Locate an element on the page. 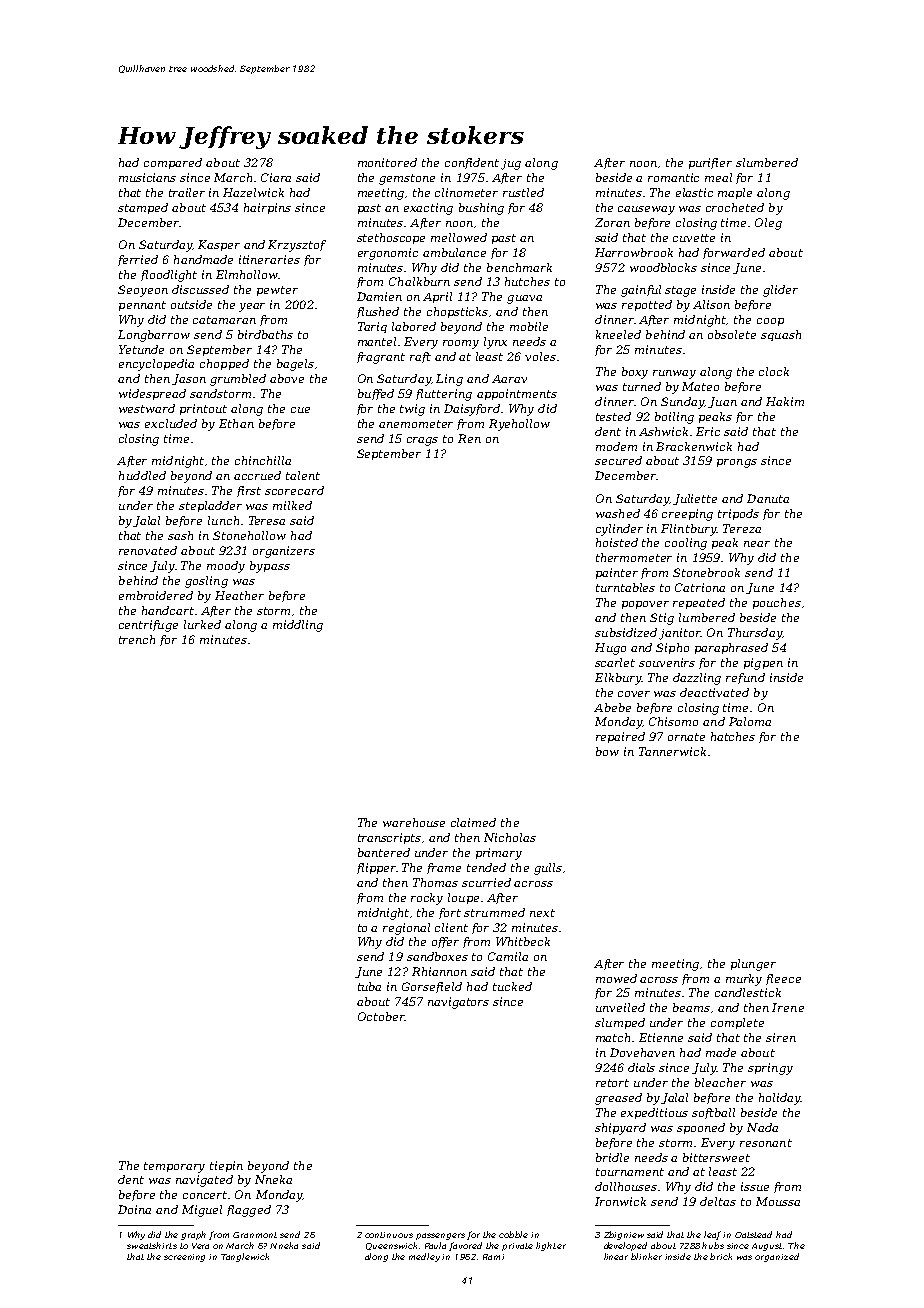  Danuta is located at coordinates (768, 498).
